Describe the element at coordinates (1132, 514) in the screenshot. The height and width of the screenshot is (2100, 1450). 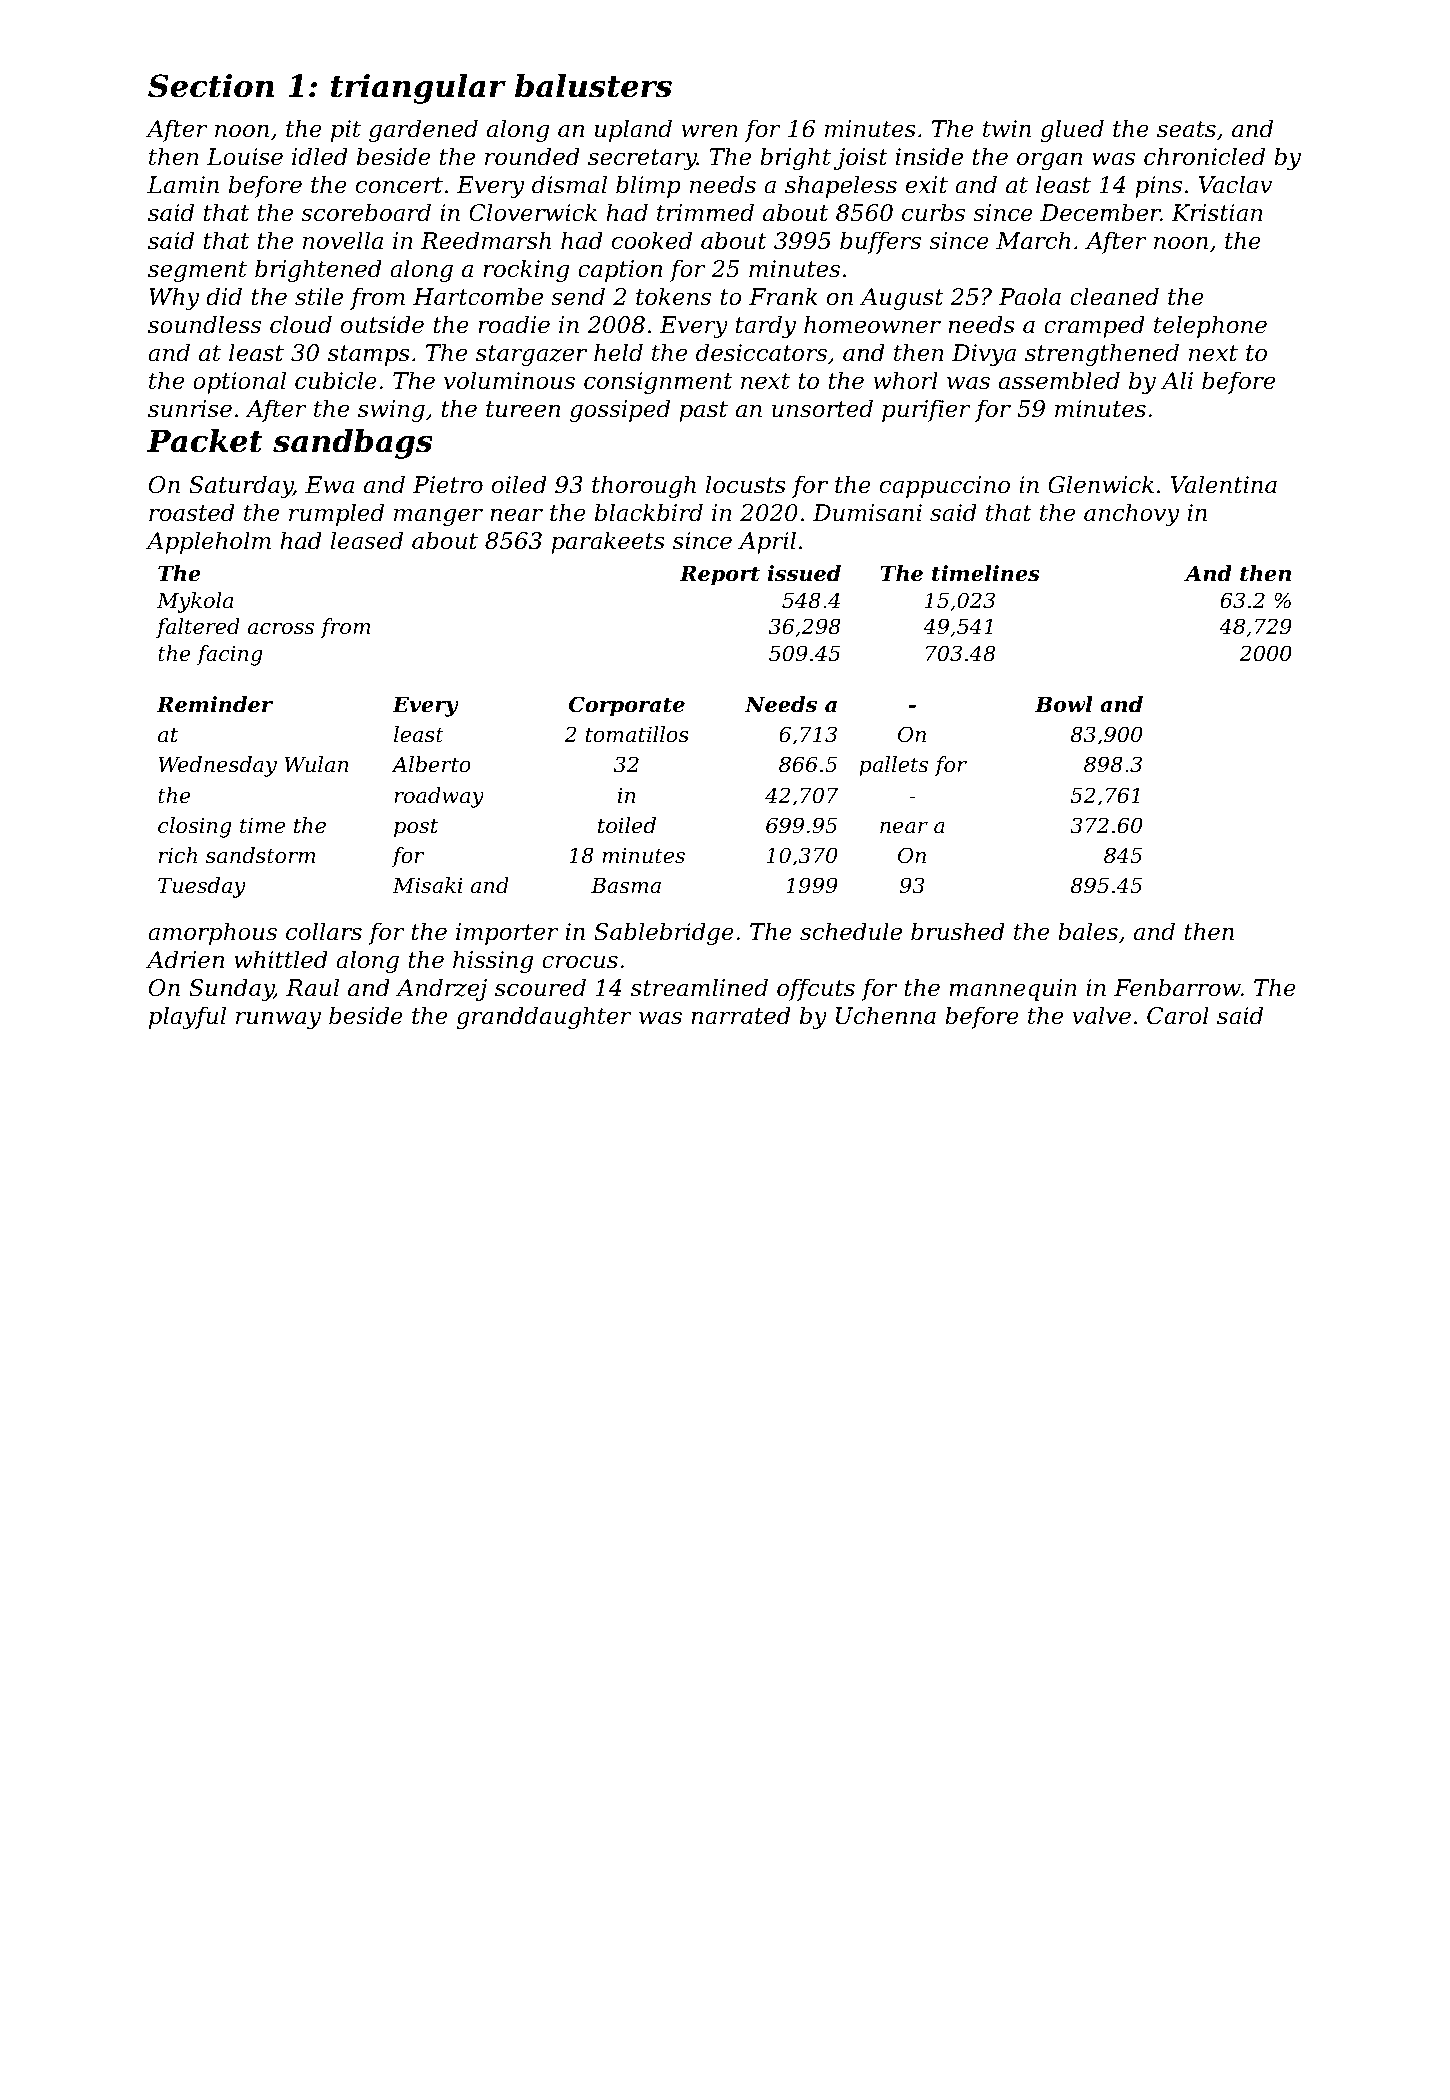
I see `anchovy` at that location.
